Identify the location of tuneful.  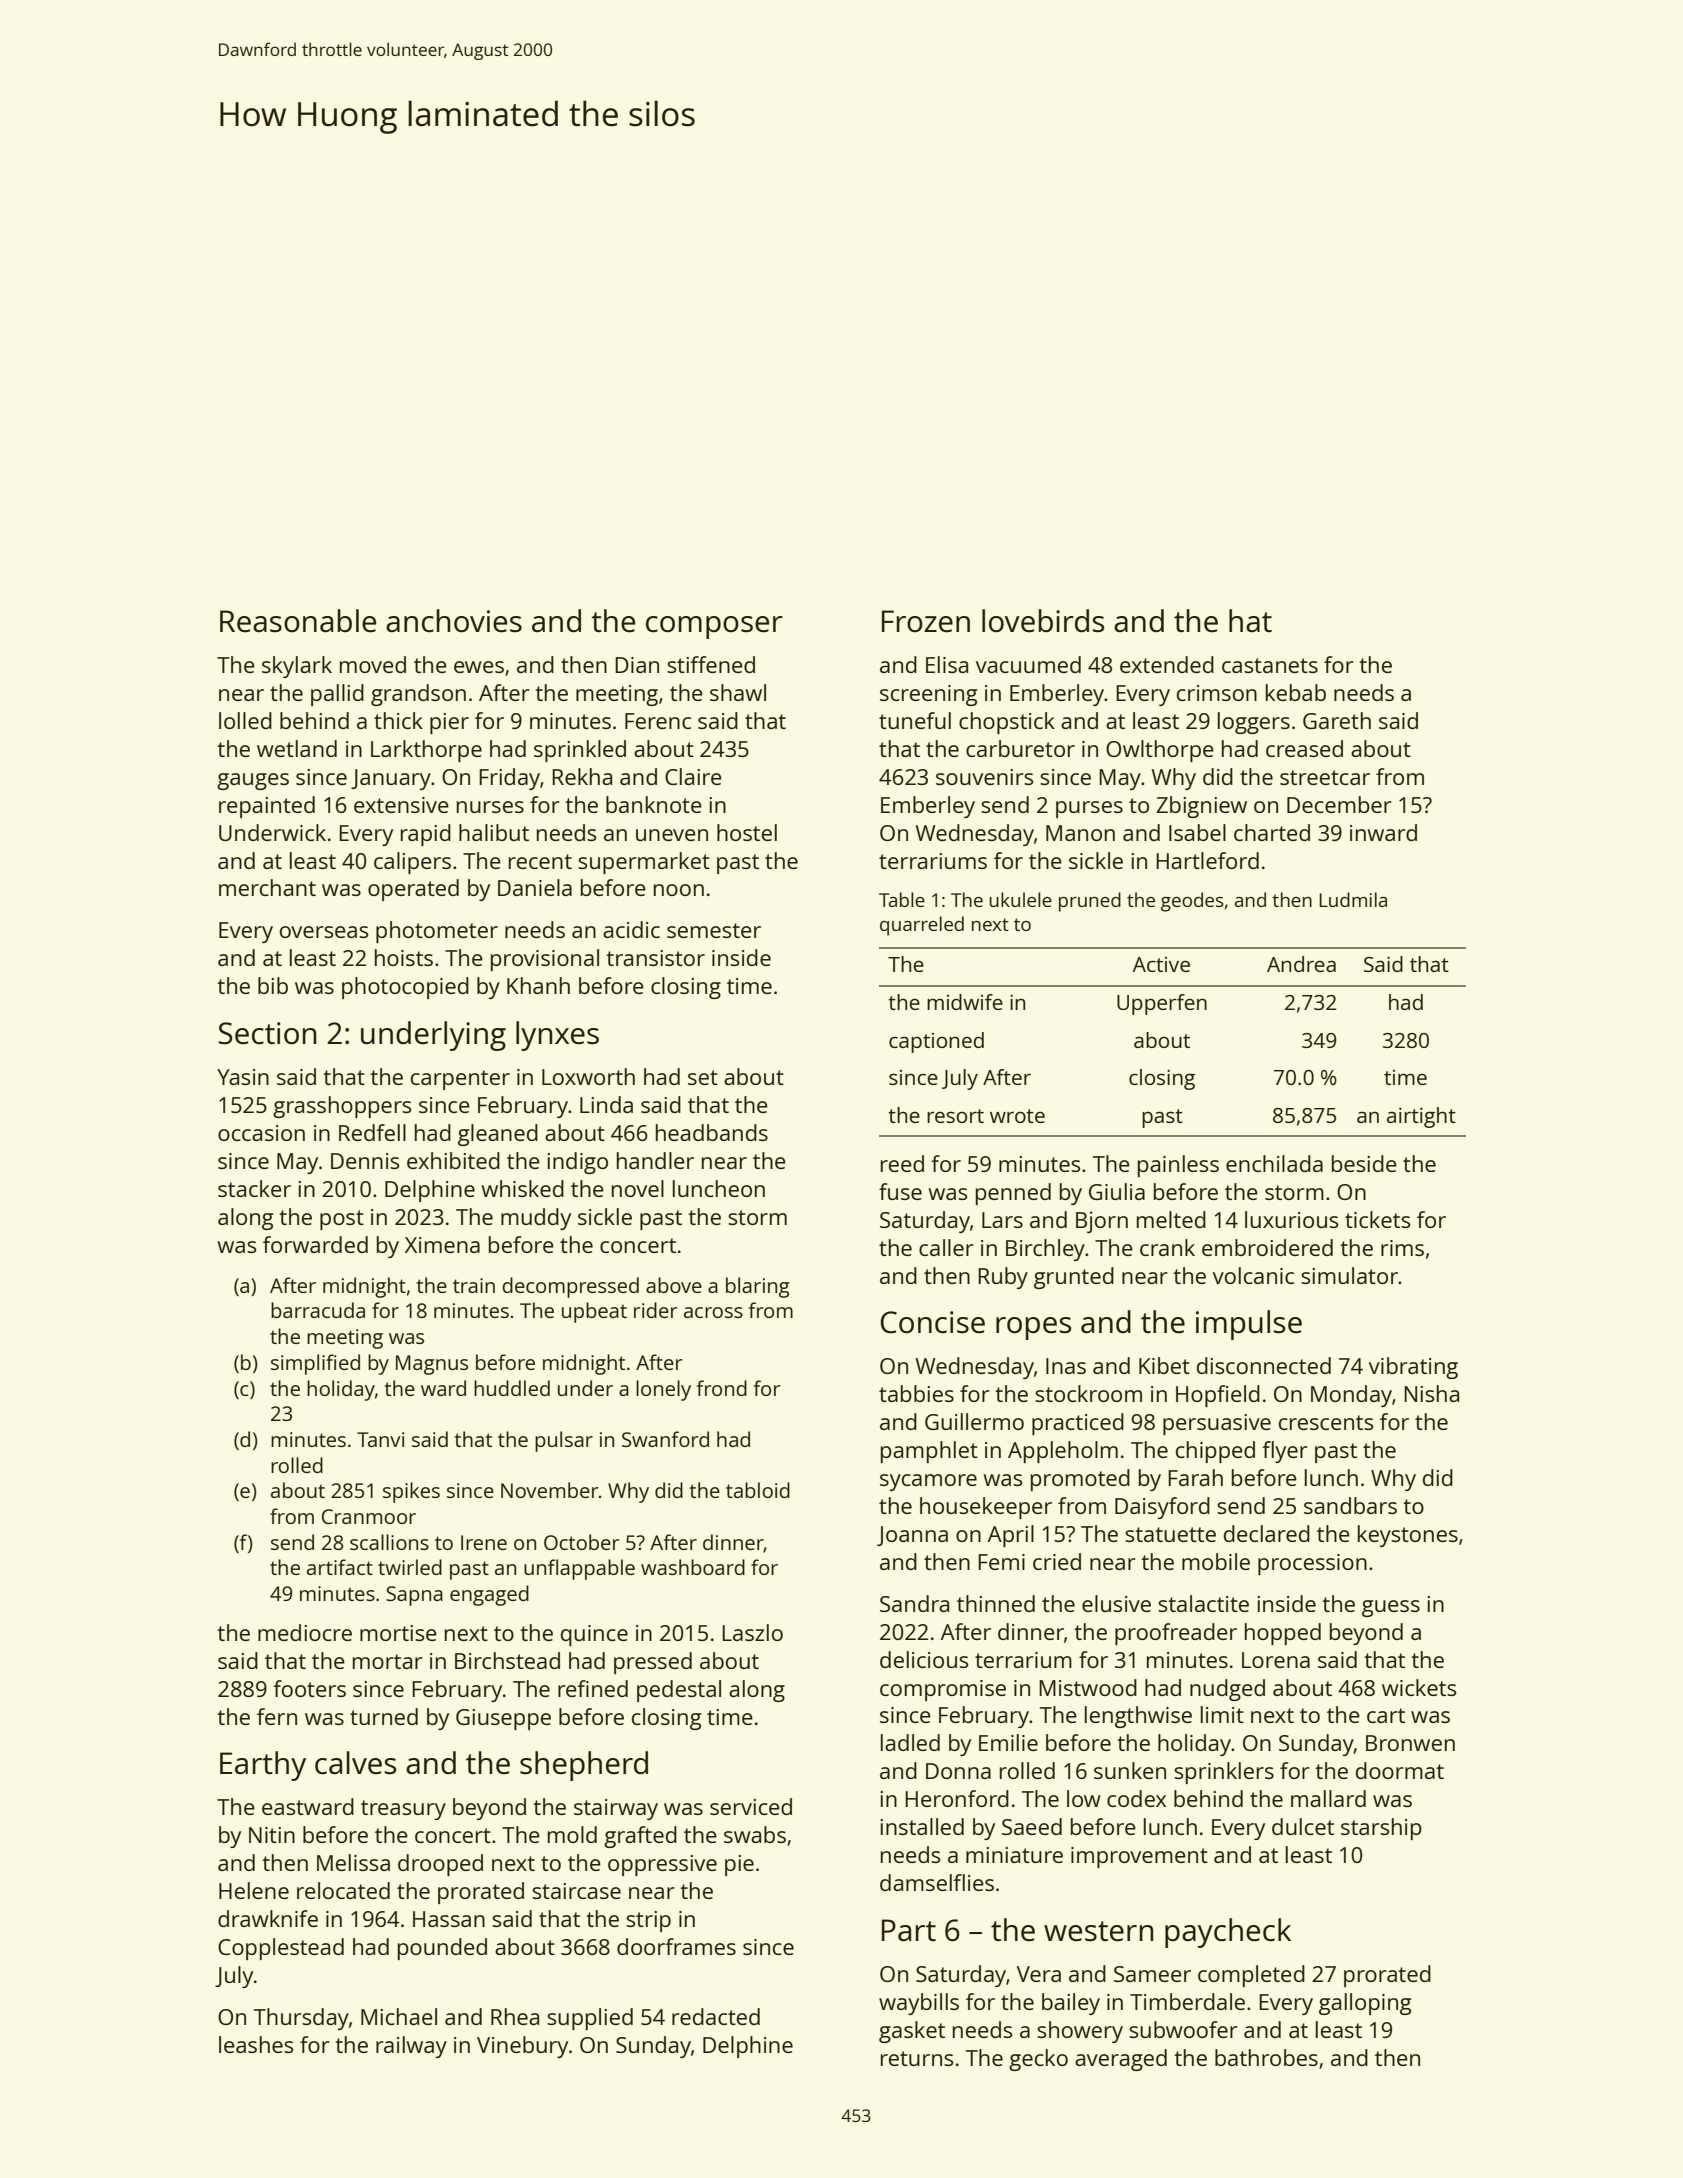
(915, 720).
